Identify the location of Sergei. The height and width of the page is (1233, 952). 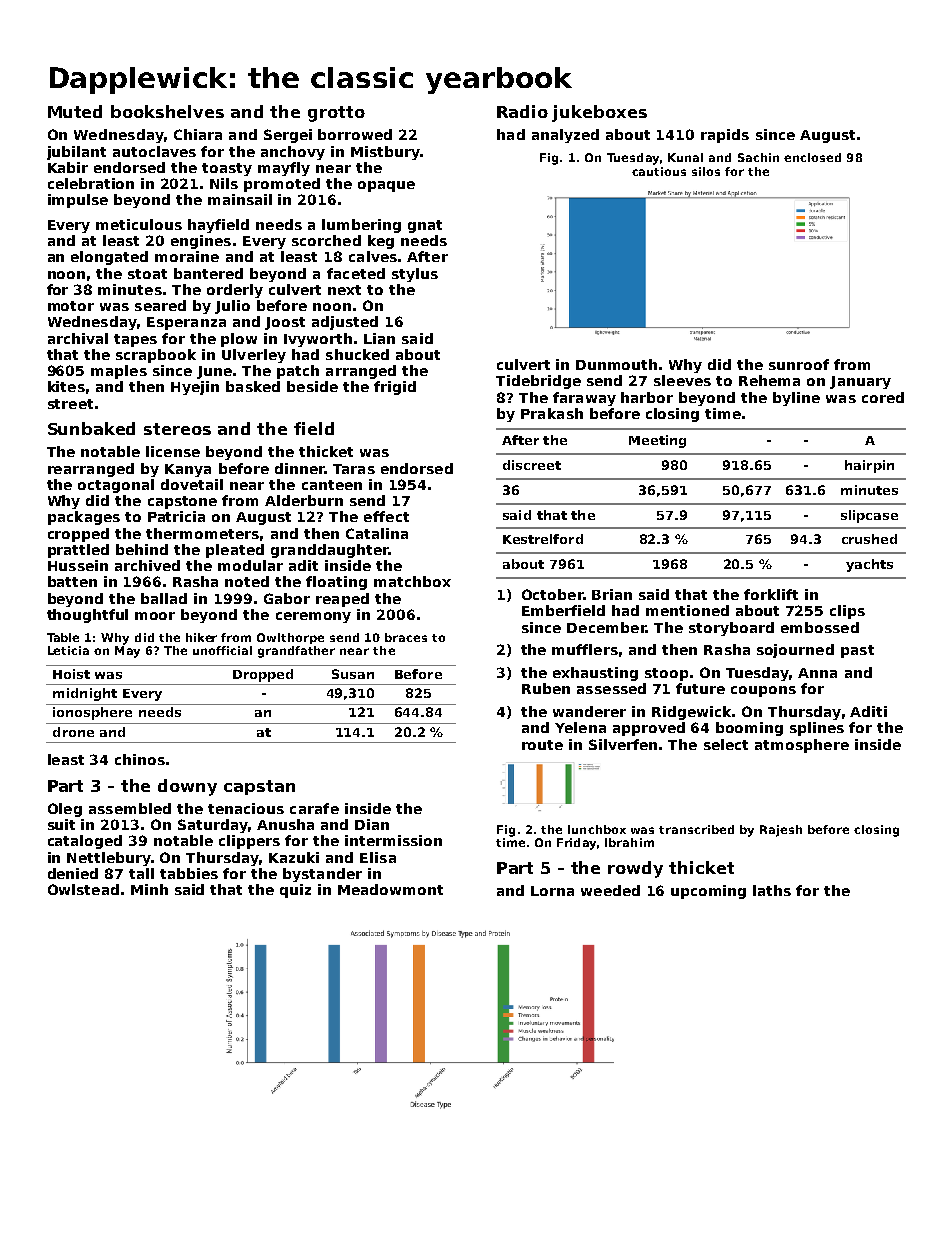
(288, 136).
